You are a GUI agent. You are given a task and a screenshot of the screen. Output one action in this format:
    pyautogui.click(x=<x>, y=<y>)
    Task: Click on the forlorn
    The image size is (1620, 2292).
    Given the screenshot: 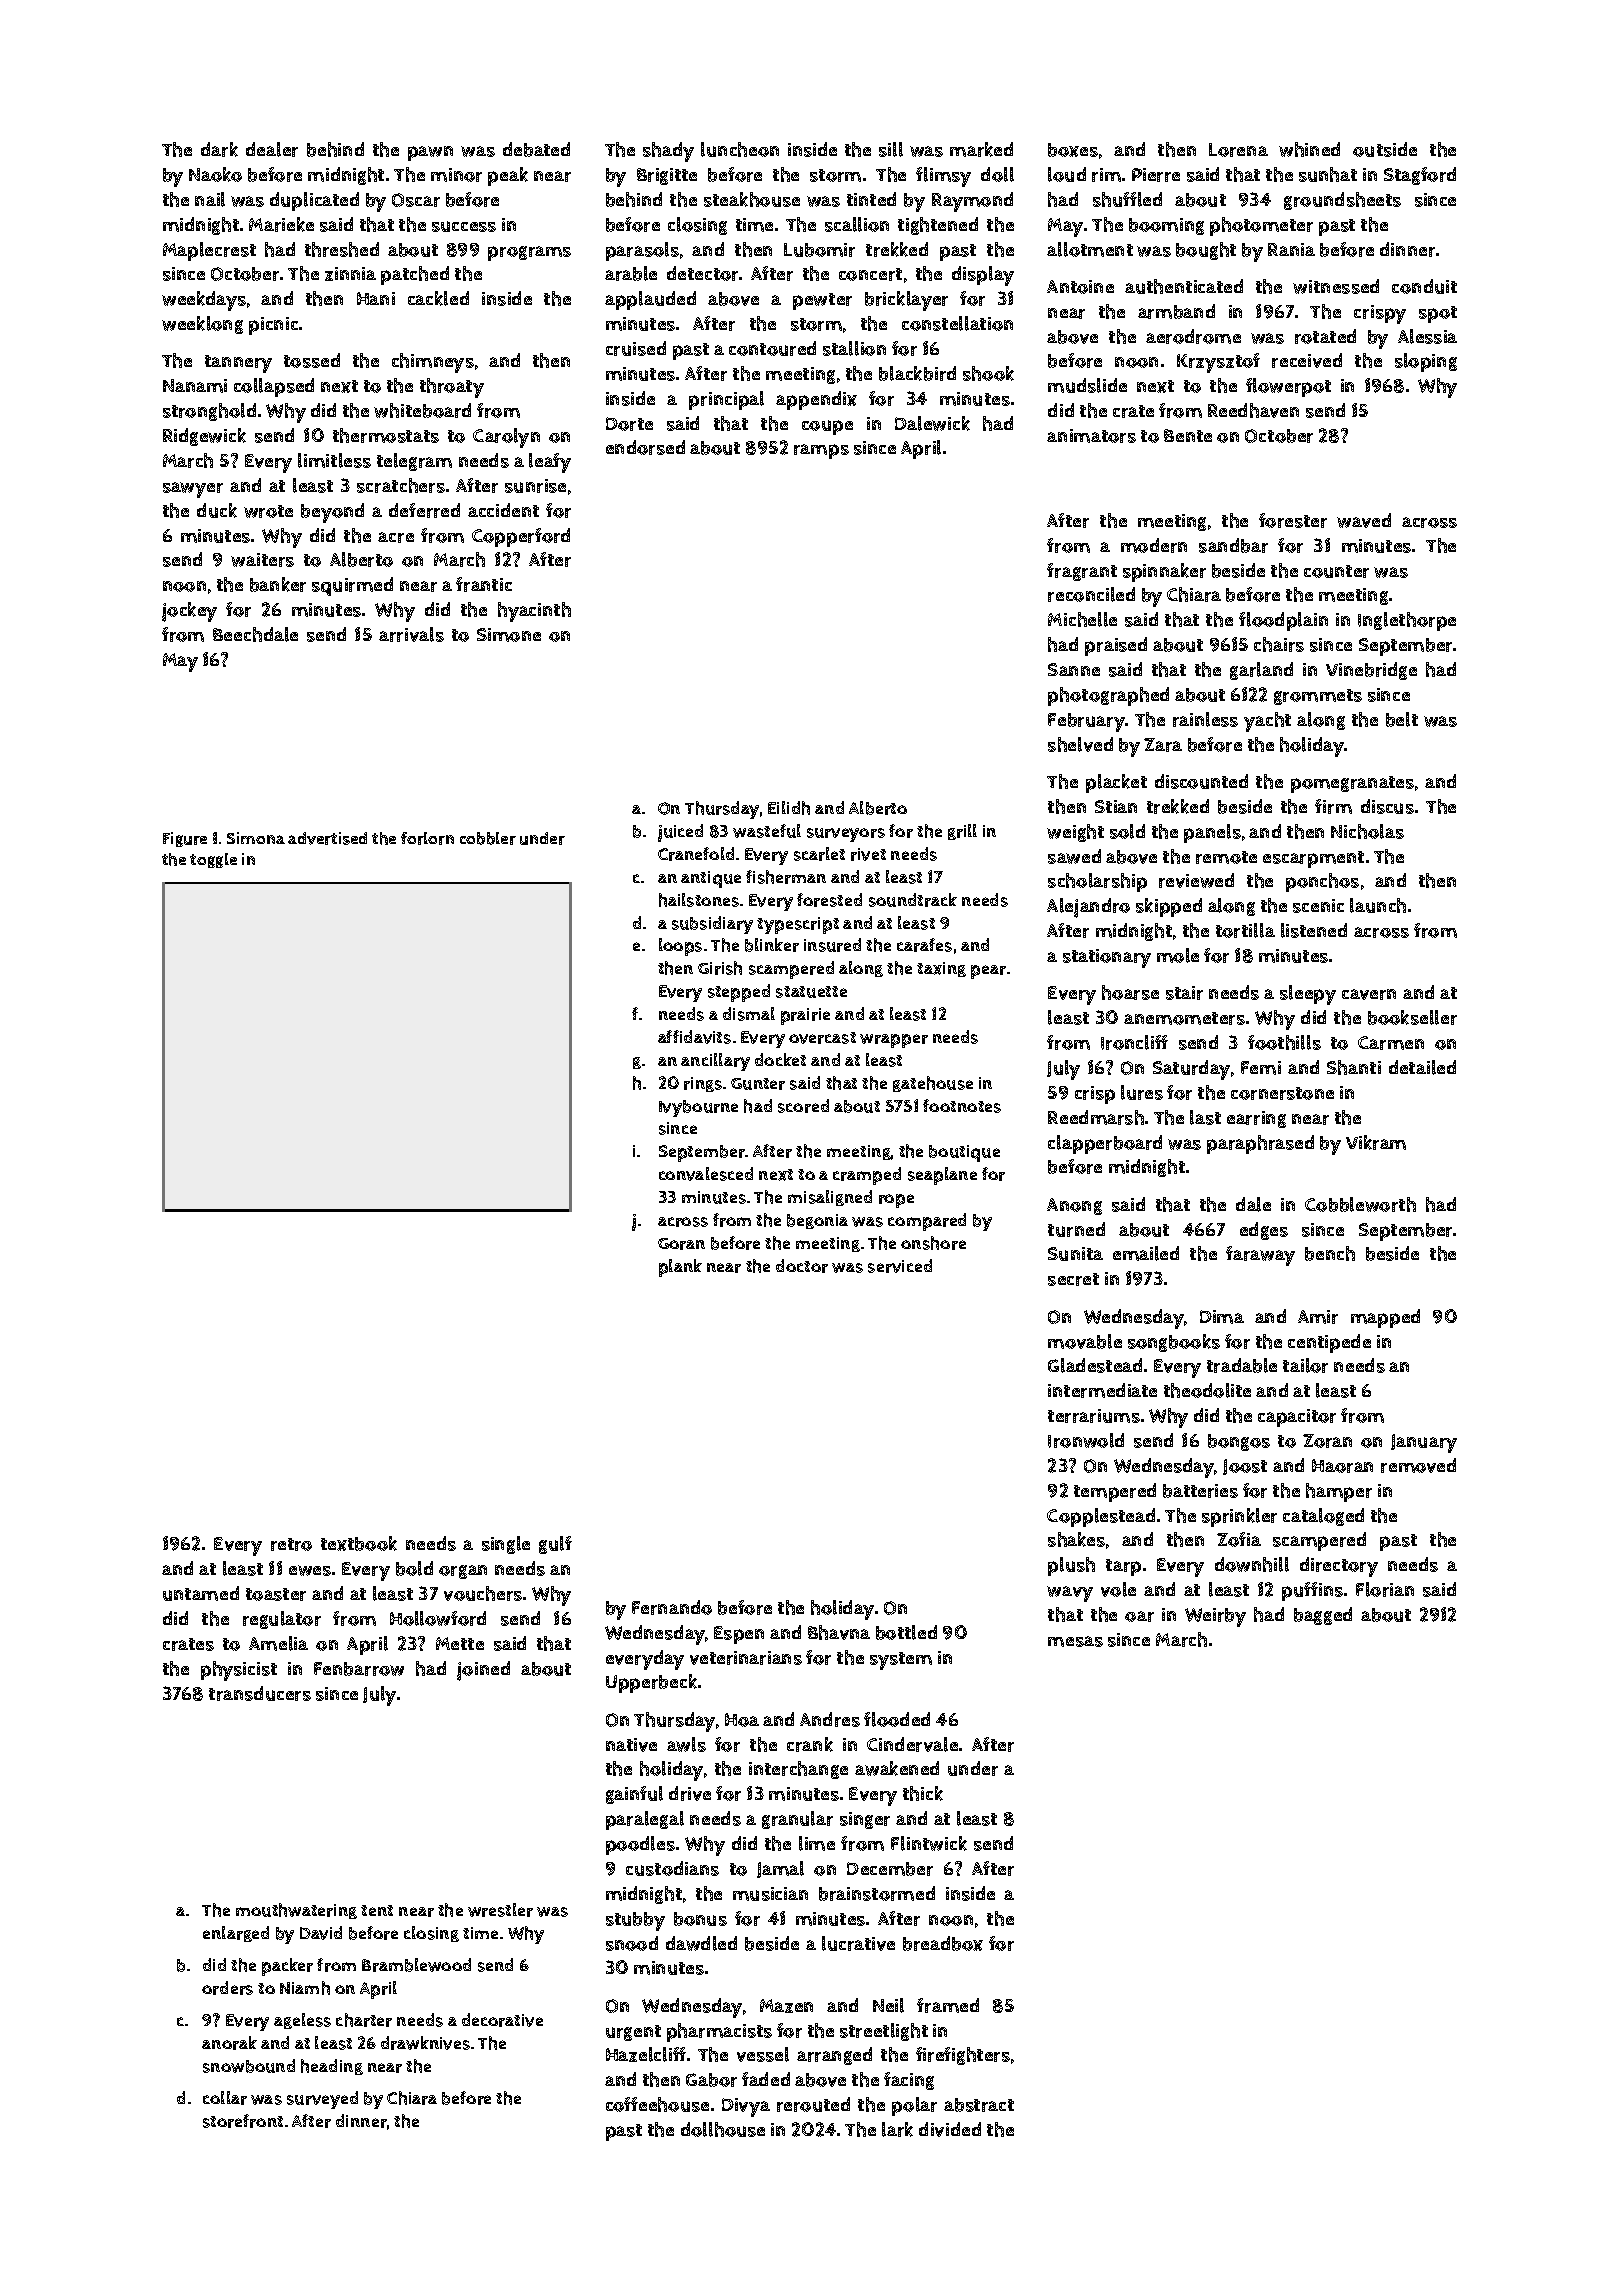 What is the action you would take?
    pyautogui.click(x=427, y=838)
